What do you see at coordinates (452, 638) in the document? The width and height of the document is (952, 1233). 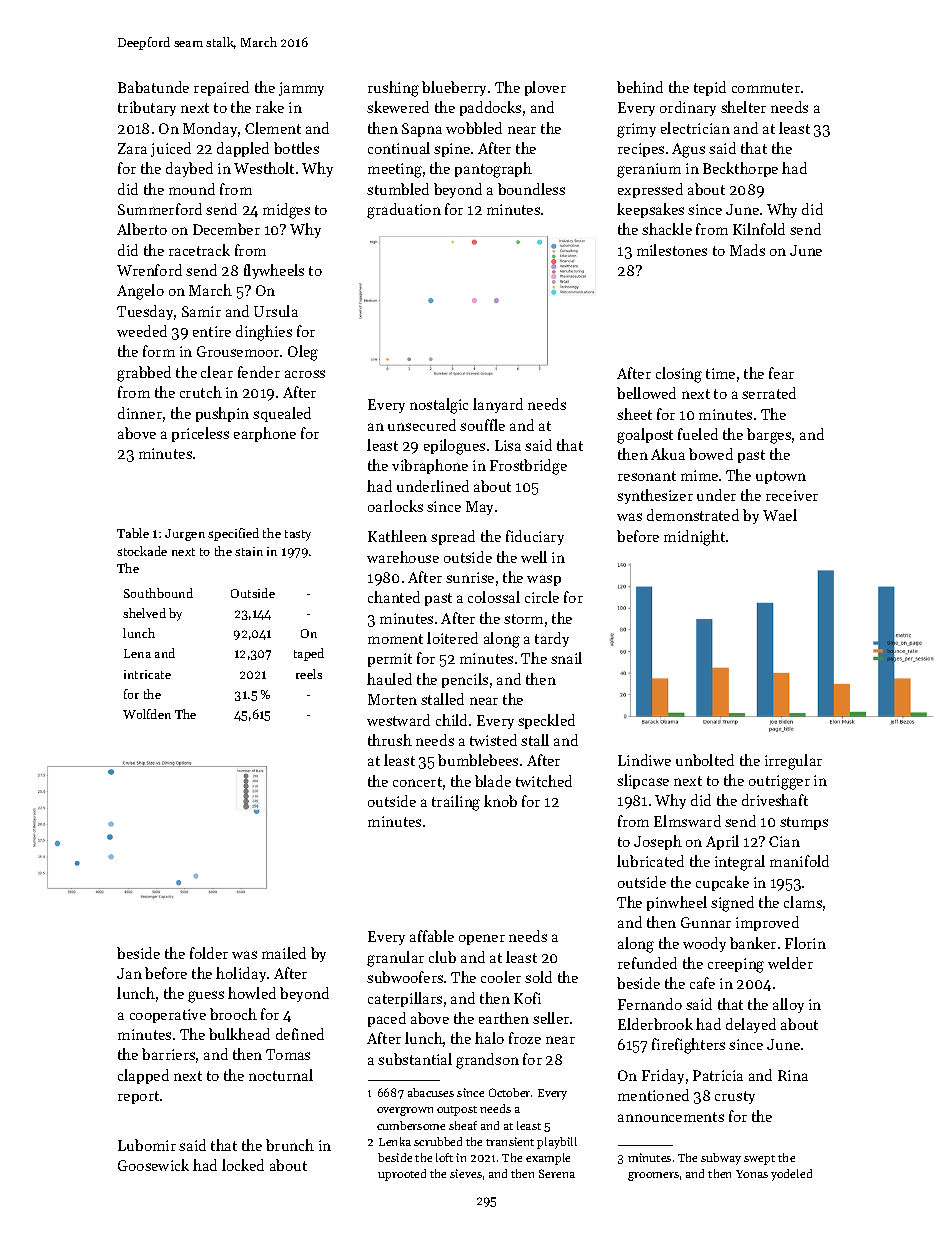 I see `loitered` at bounding box center [452, 638].
